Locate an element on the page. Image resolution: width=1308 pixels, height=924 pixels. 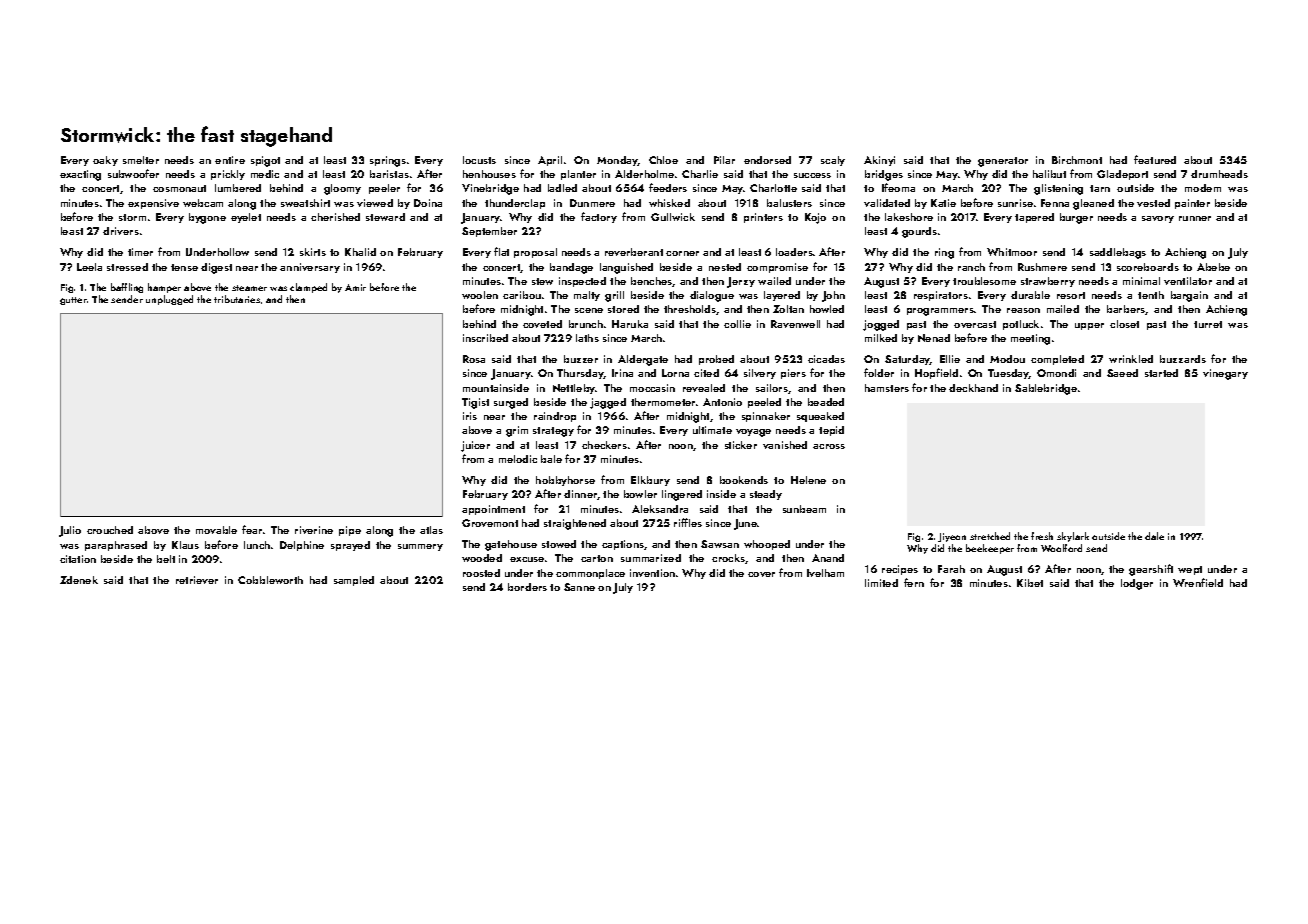
Zdenek is located at coordinates (79, 580).
